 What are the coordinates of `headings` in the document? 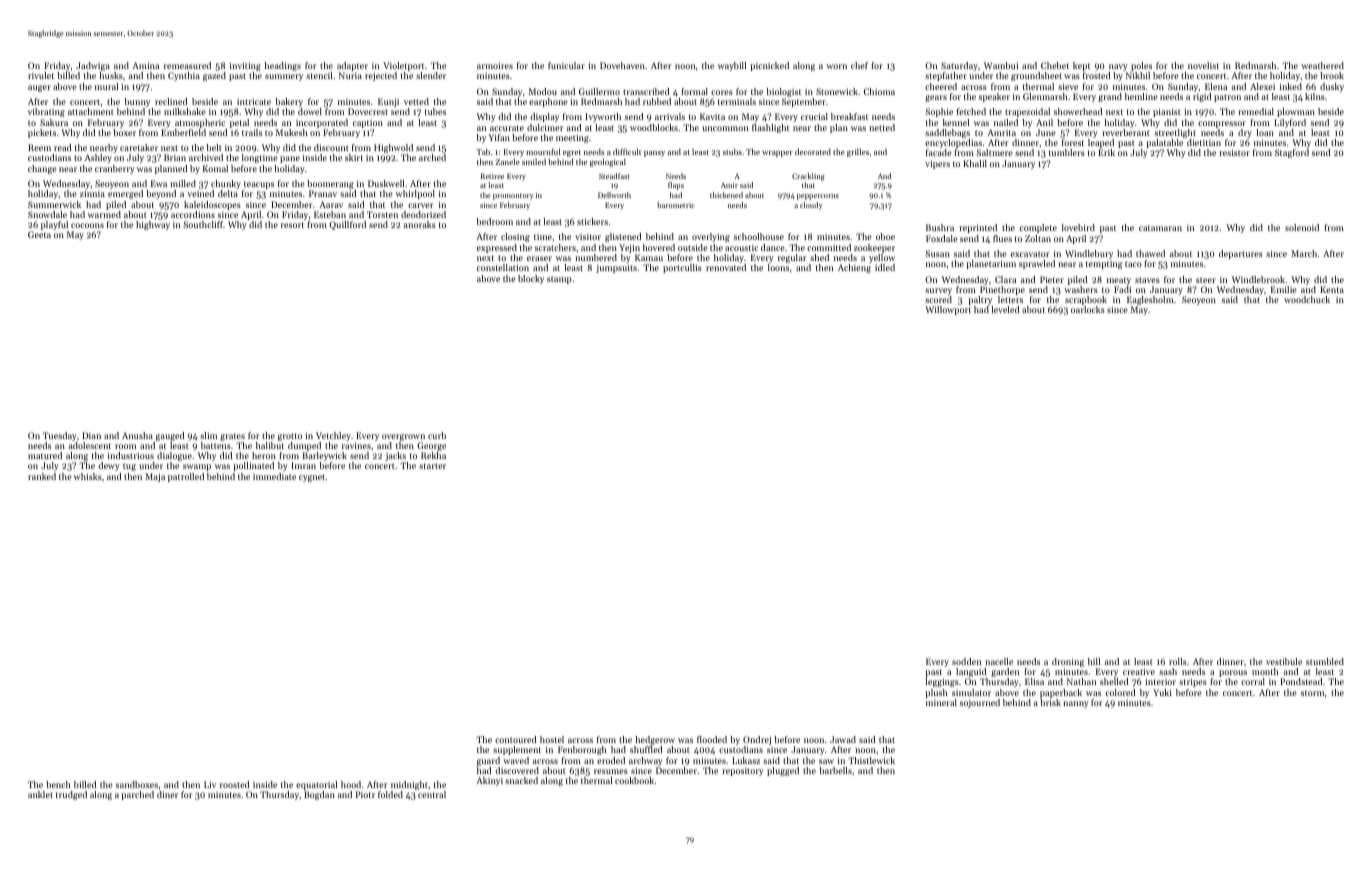 It's located at (282, 66).
